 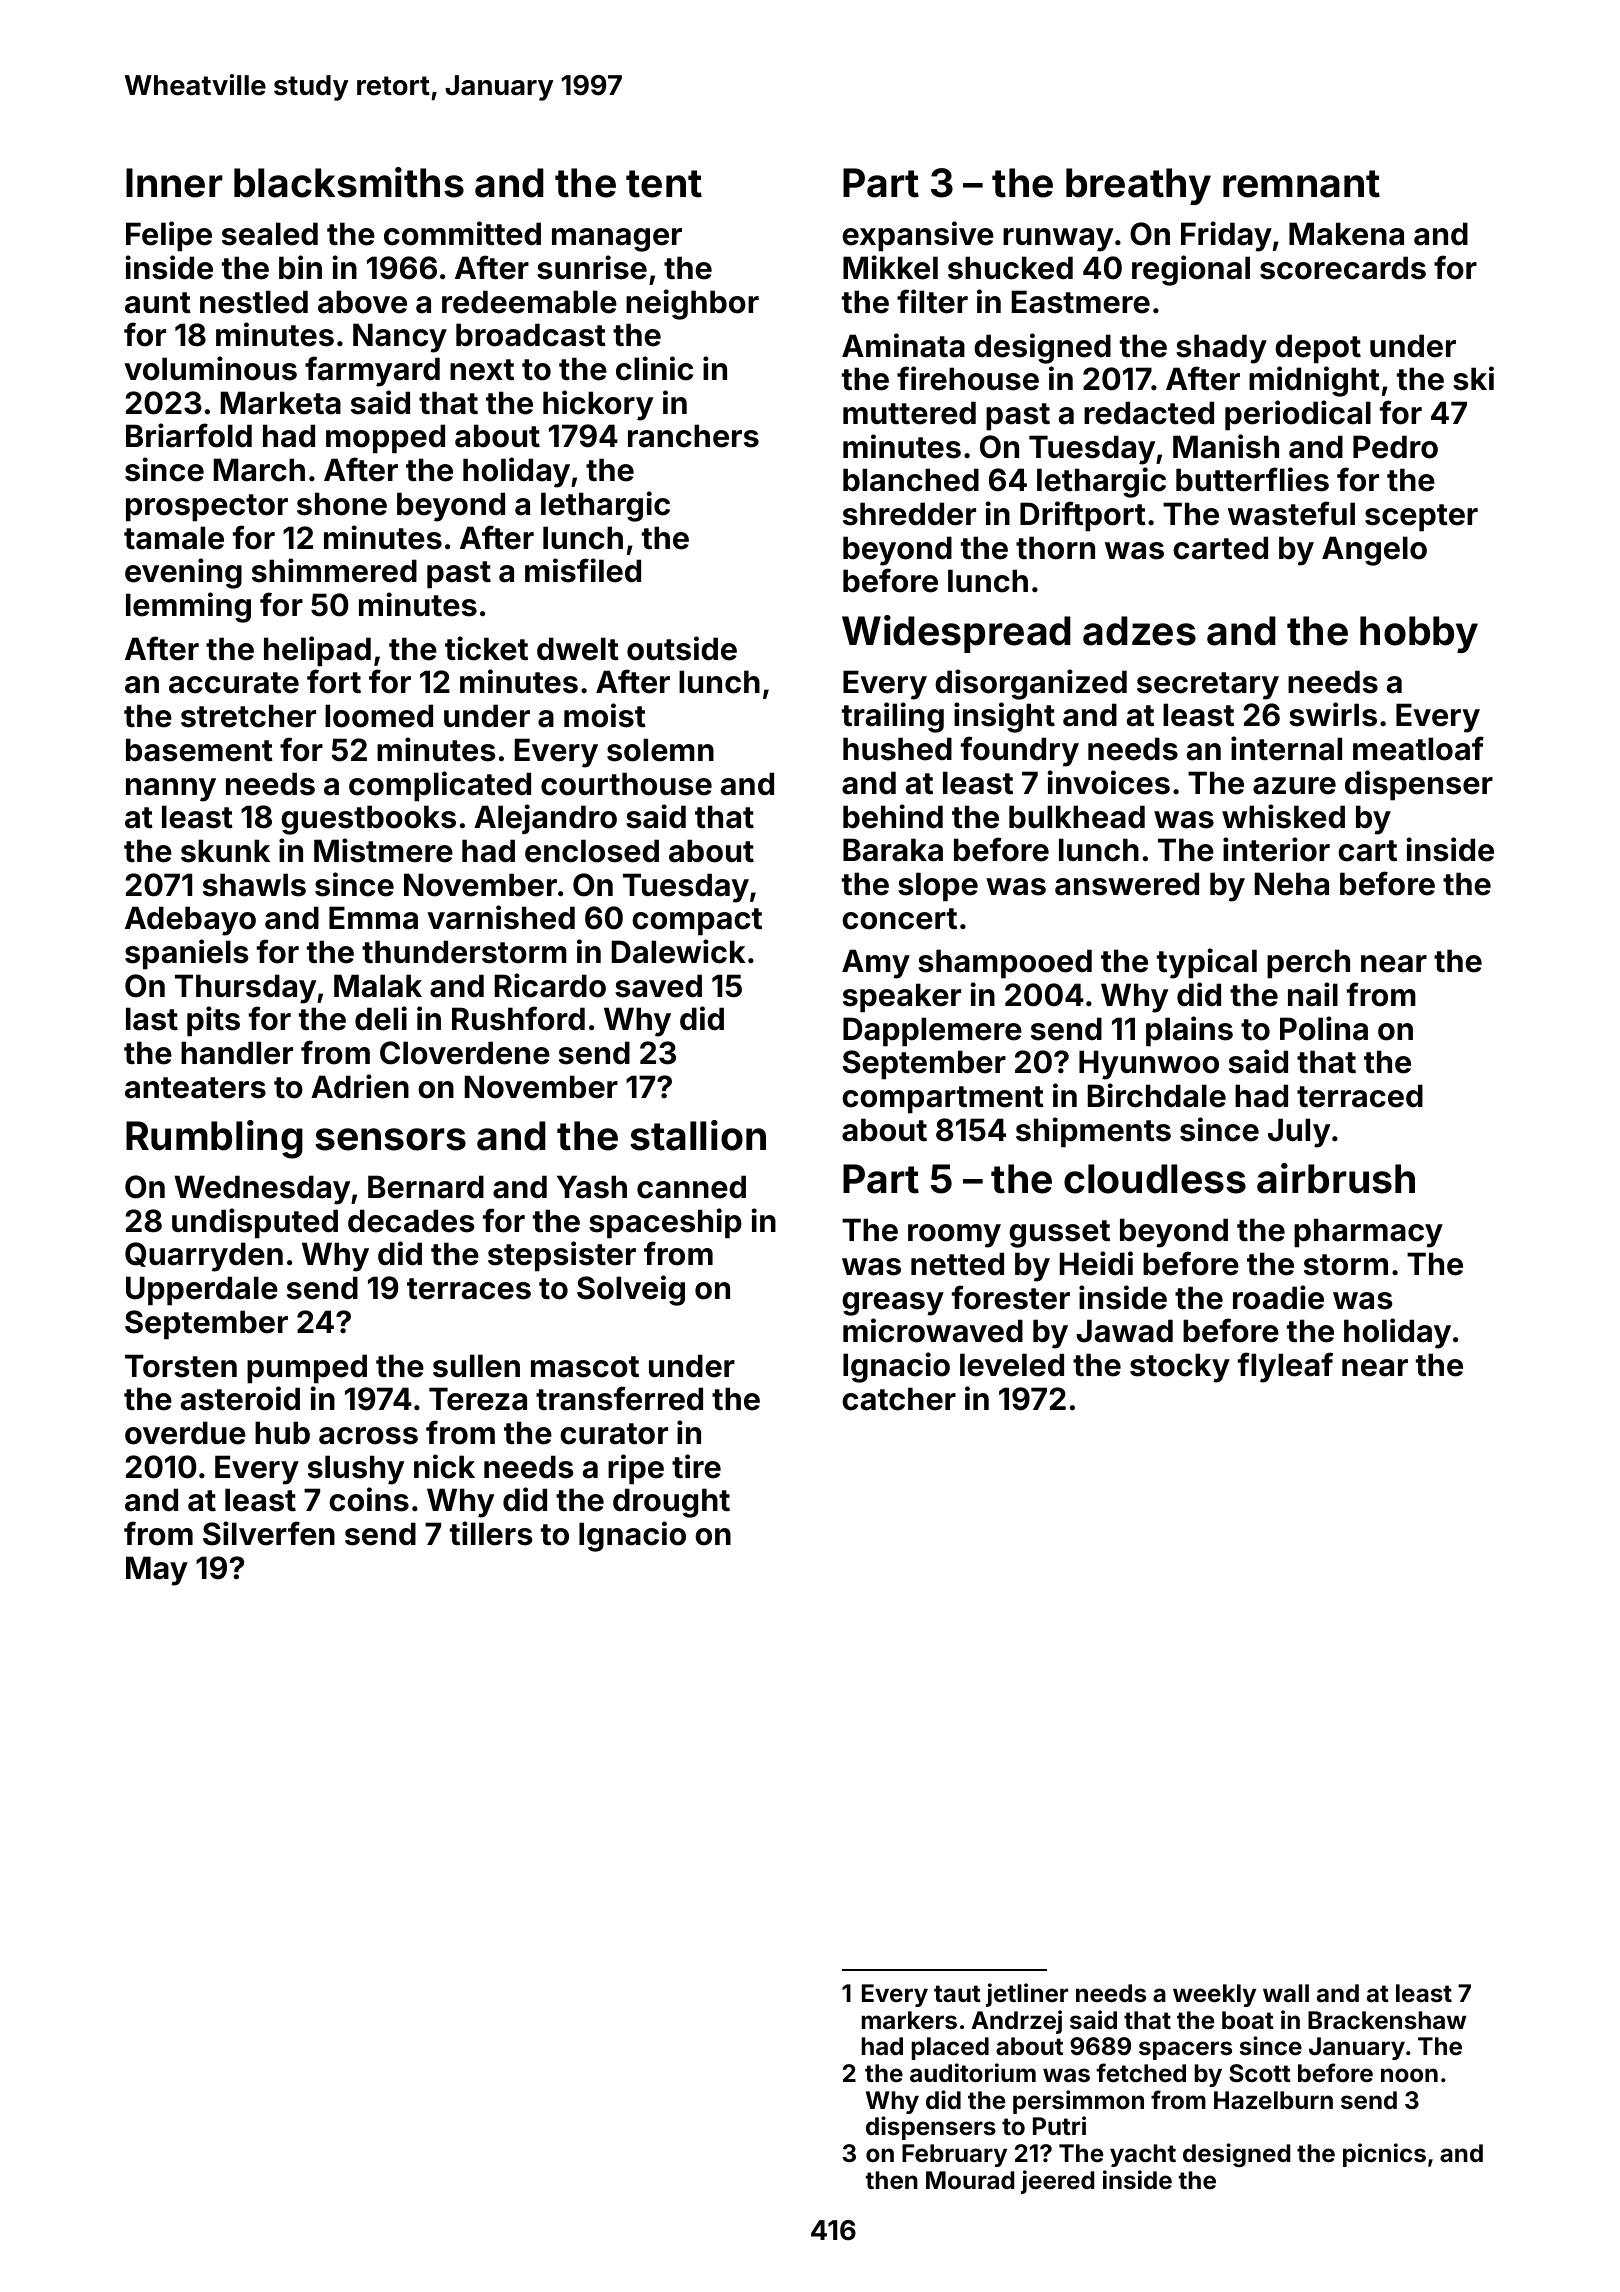 What do you see at coordinates (1419, 634) in the page?
I see `hobby` at bounding box center [1419, 634].
